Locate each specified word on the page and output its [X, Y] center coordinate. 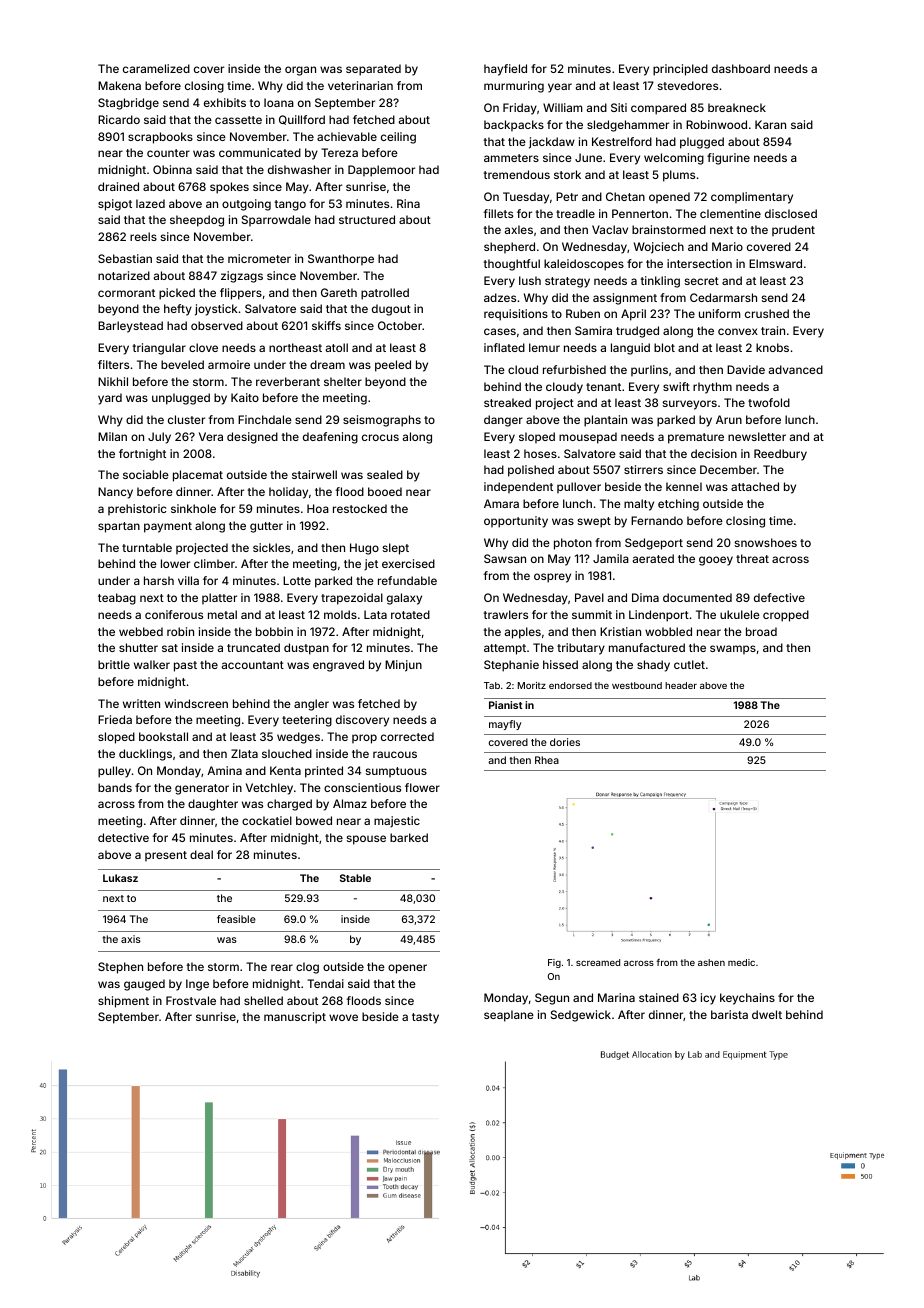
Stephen [120, 968]
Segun [552, 999]
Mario [727, 246]
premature [696, 438]
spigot [115, 205]
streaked [507, 402]
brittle [114, 664]
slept [396, 549]
